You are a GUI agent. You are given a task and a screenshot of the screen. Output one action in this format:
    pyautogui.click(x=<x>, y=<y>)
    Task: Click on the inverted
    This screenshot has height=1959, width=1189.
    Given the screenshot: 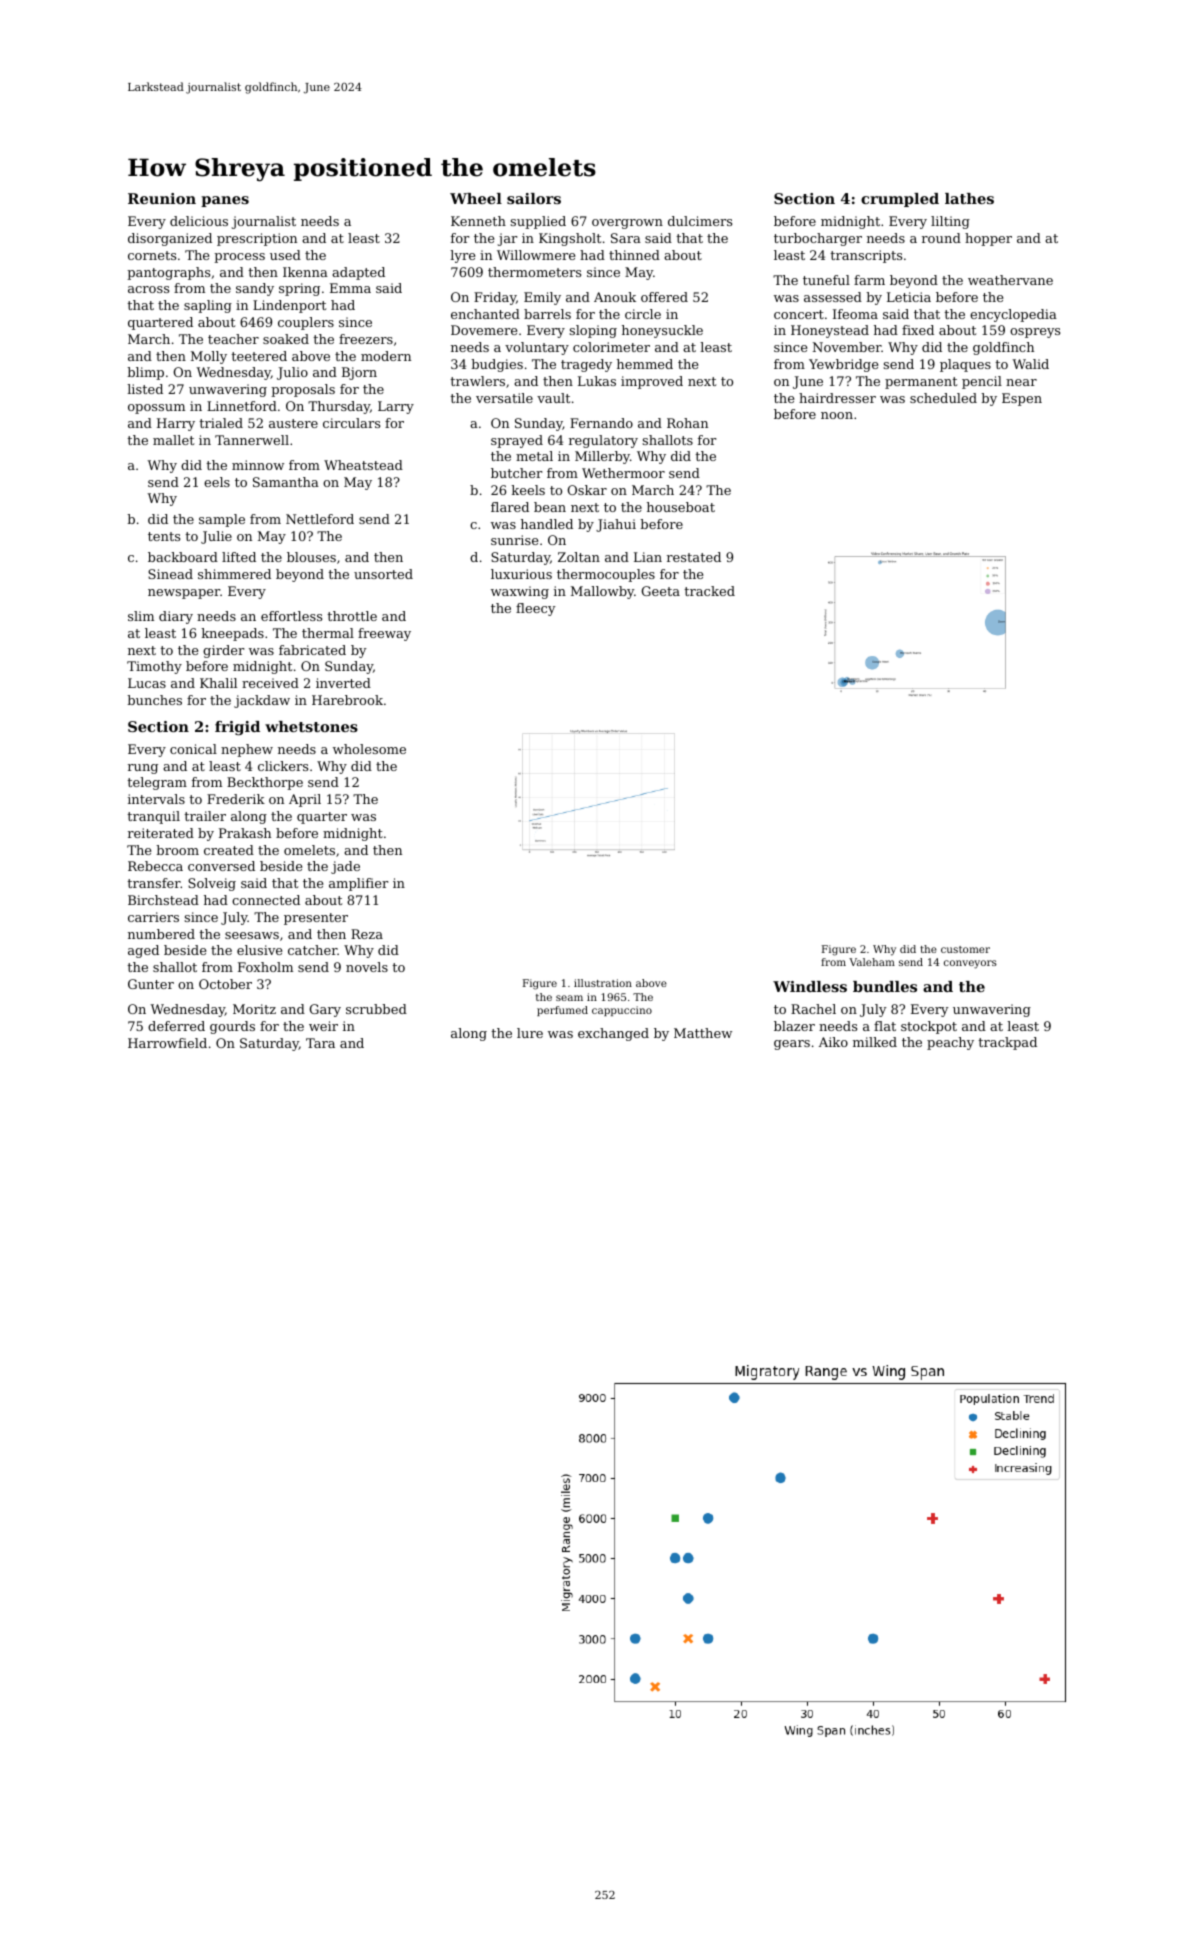 What is the action you would take?
    pyautogui.click(x=343, y=683)
